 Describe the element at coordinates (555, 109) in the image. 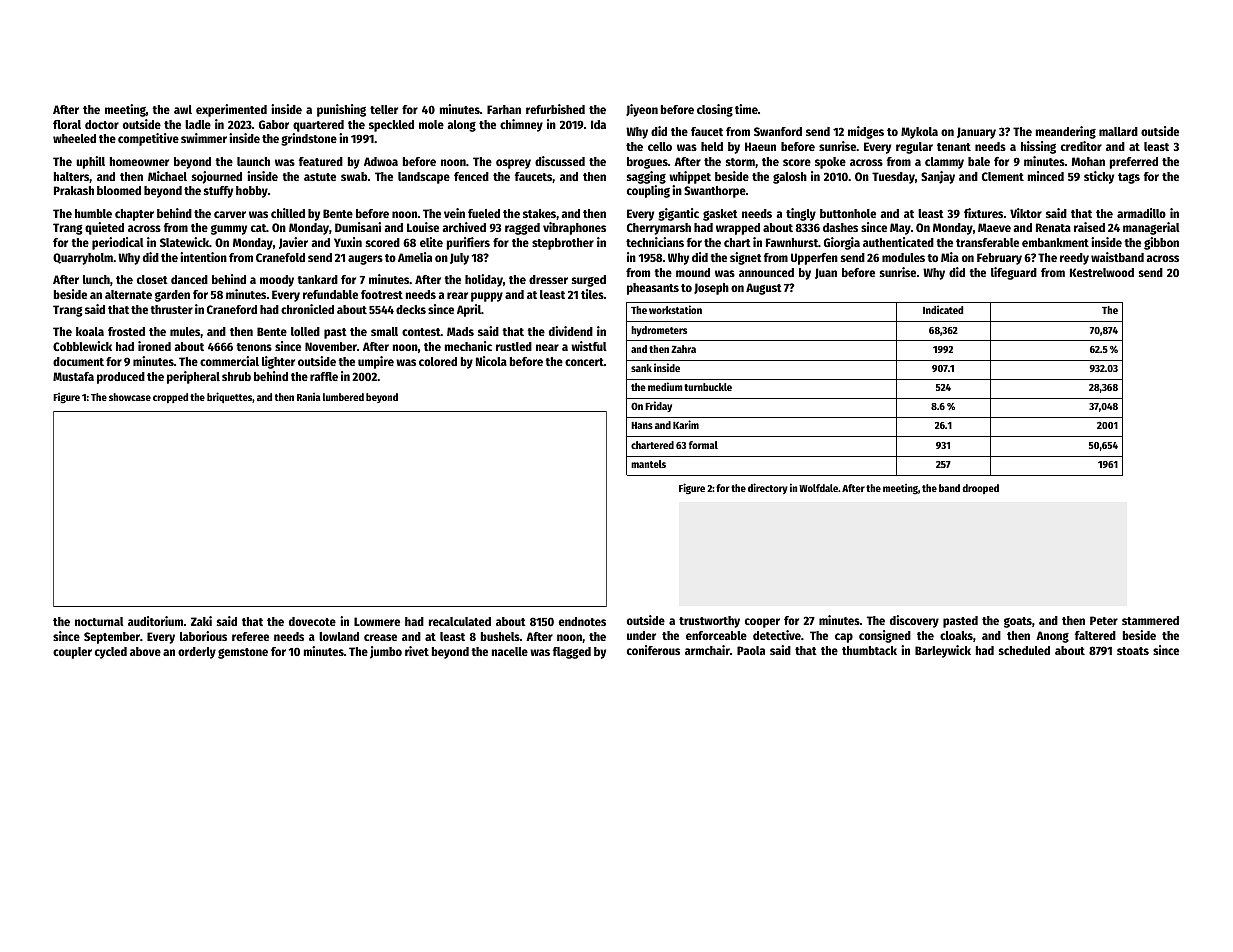

I see `refurbished` at that location.
